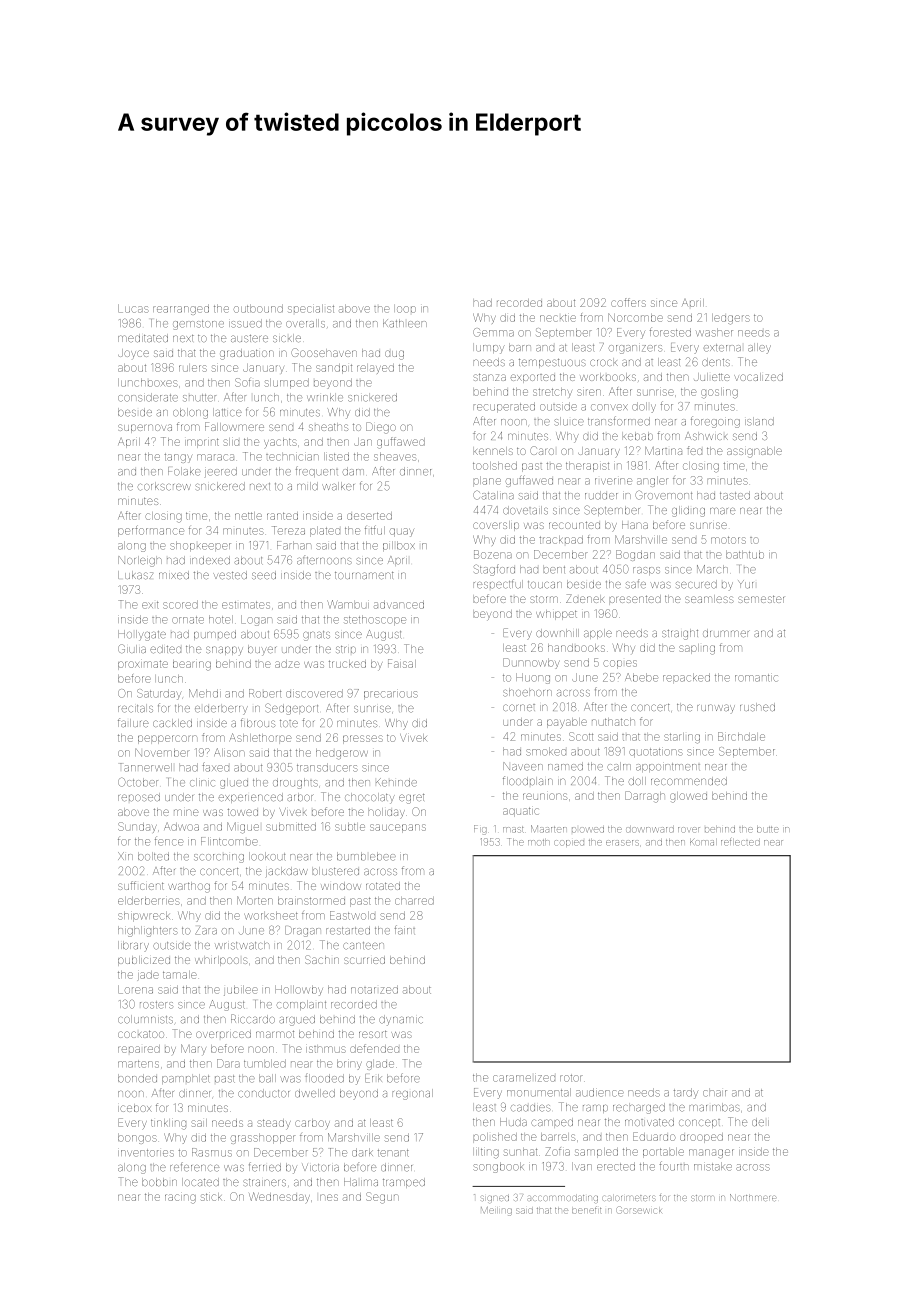  What do you see at coordinates (164, 486) in the screenshot?
I see `corkscrew` at bounding box center [164, 486].
